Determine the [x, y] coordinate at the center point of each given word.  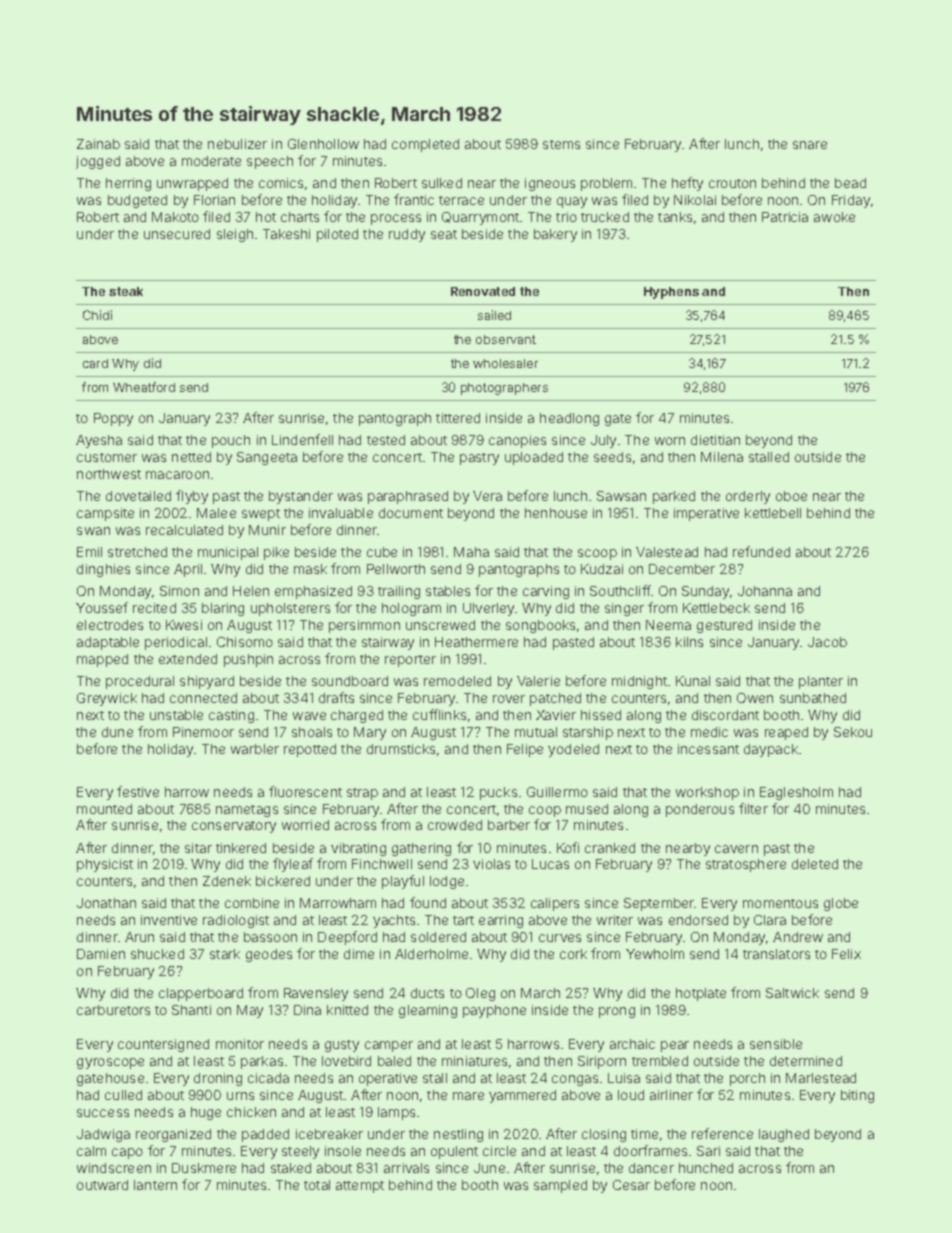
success [103, 1113]
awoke [834, 217]
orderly [748, 497]
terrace [461, 200]
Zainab [98, 144]
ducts [427, 993]
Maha [471, 552]
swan [93, 531]
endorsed [698, 920]
